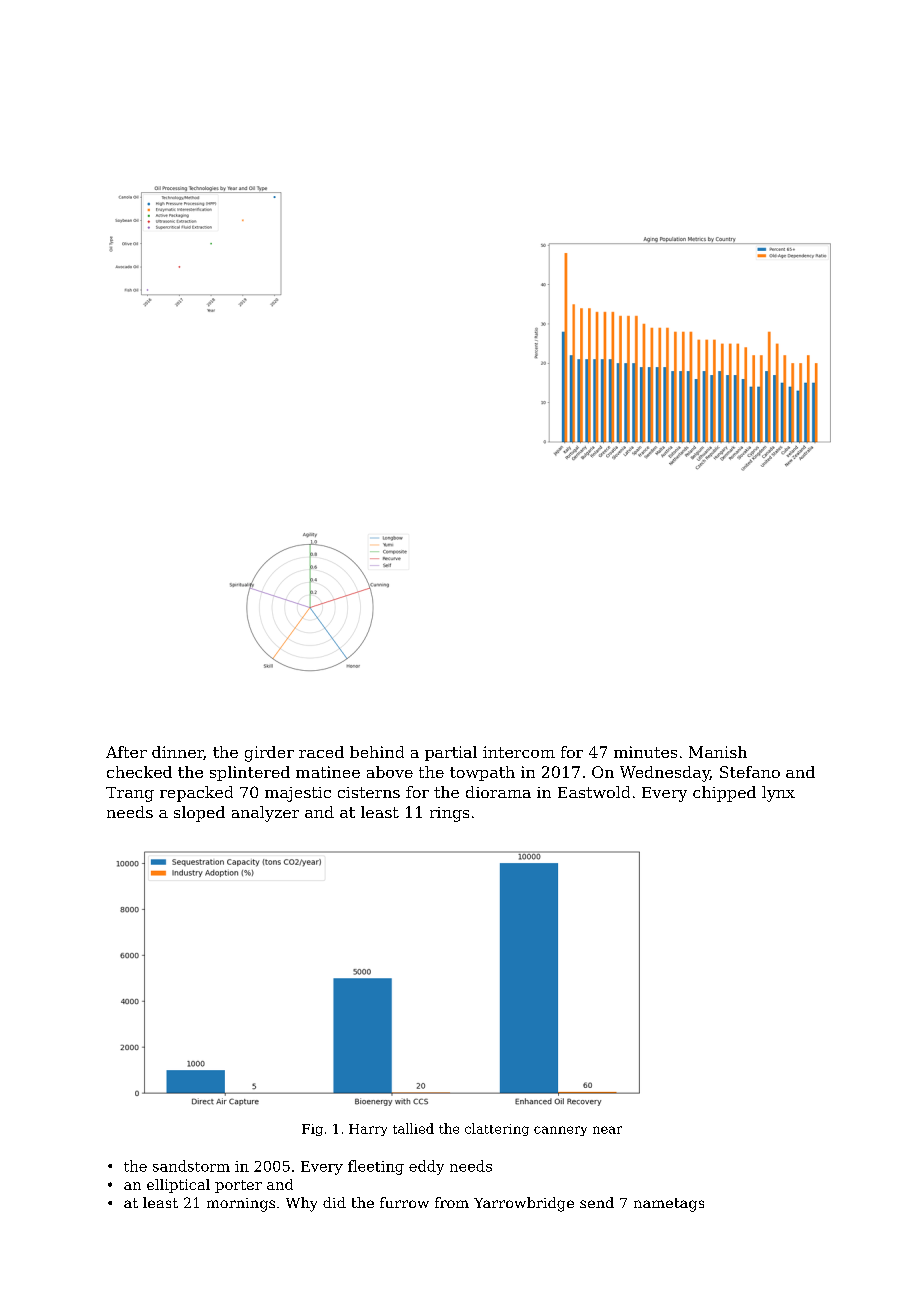 The height and width of the screenshot is (1308, 924). Describe the element at coordinates (126, 752) in the screenshot. I see `After` at that location.
